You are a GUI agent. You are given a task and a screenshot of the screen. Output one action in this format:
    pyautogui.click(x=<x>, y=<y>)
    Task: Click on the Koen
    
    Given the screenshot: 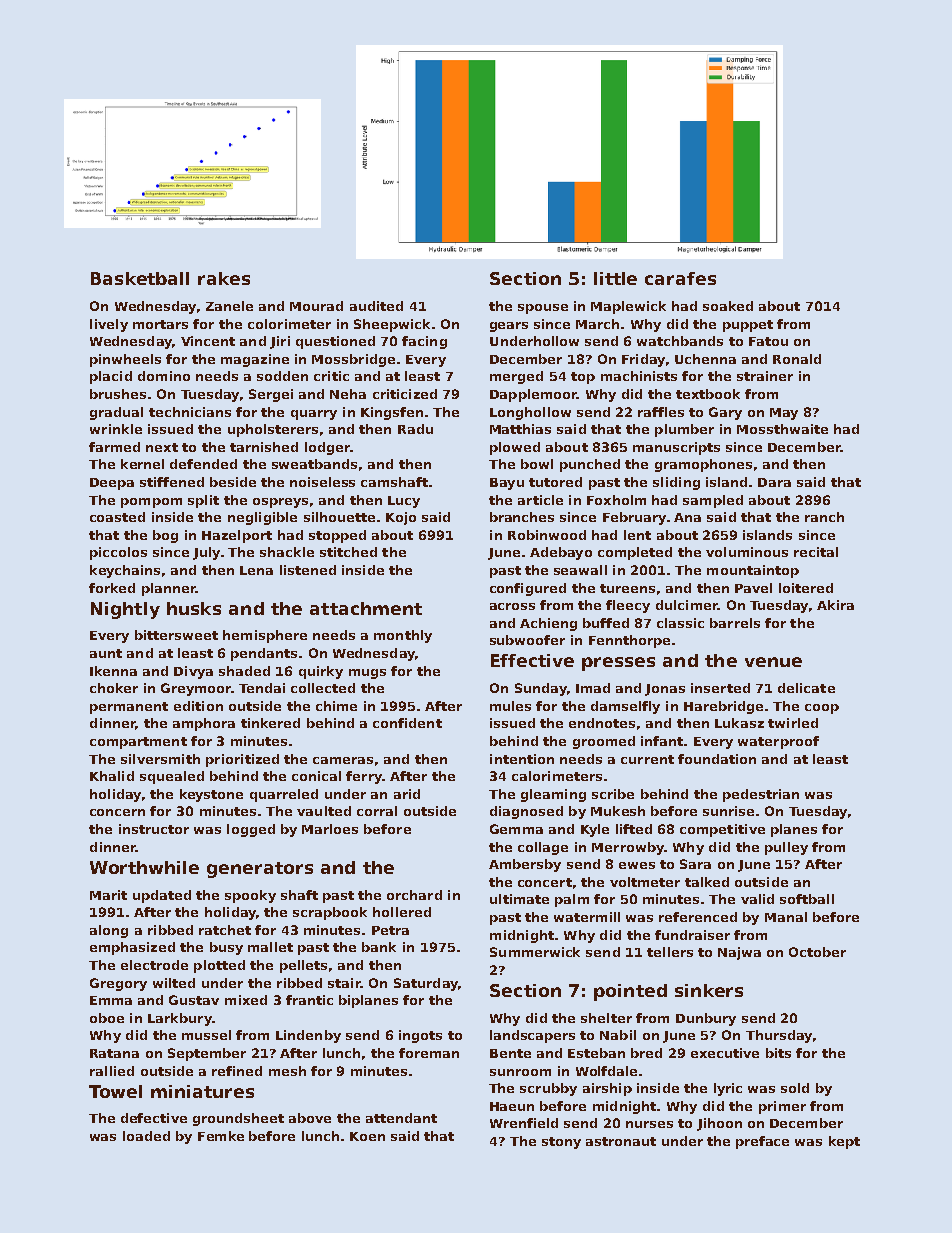 What is the action you would take?
    pyautogui.click(x=367, y=1136)
